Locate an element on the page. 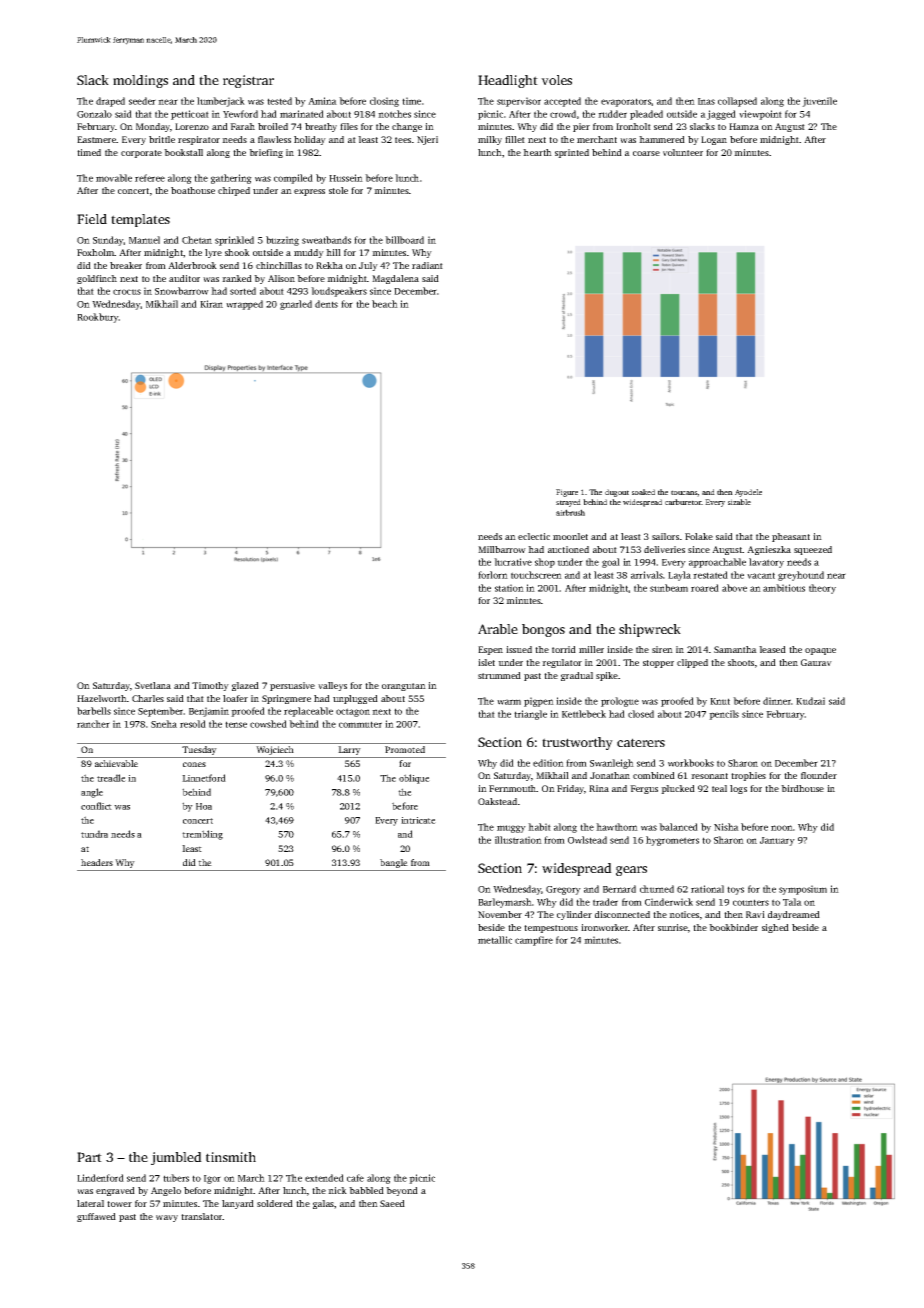  milky is located at coordinates (490, 140).
